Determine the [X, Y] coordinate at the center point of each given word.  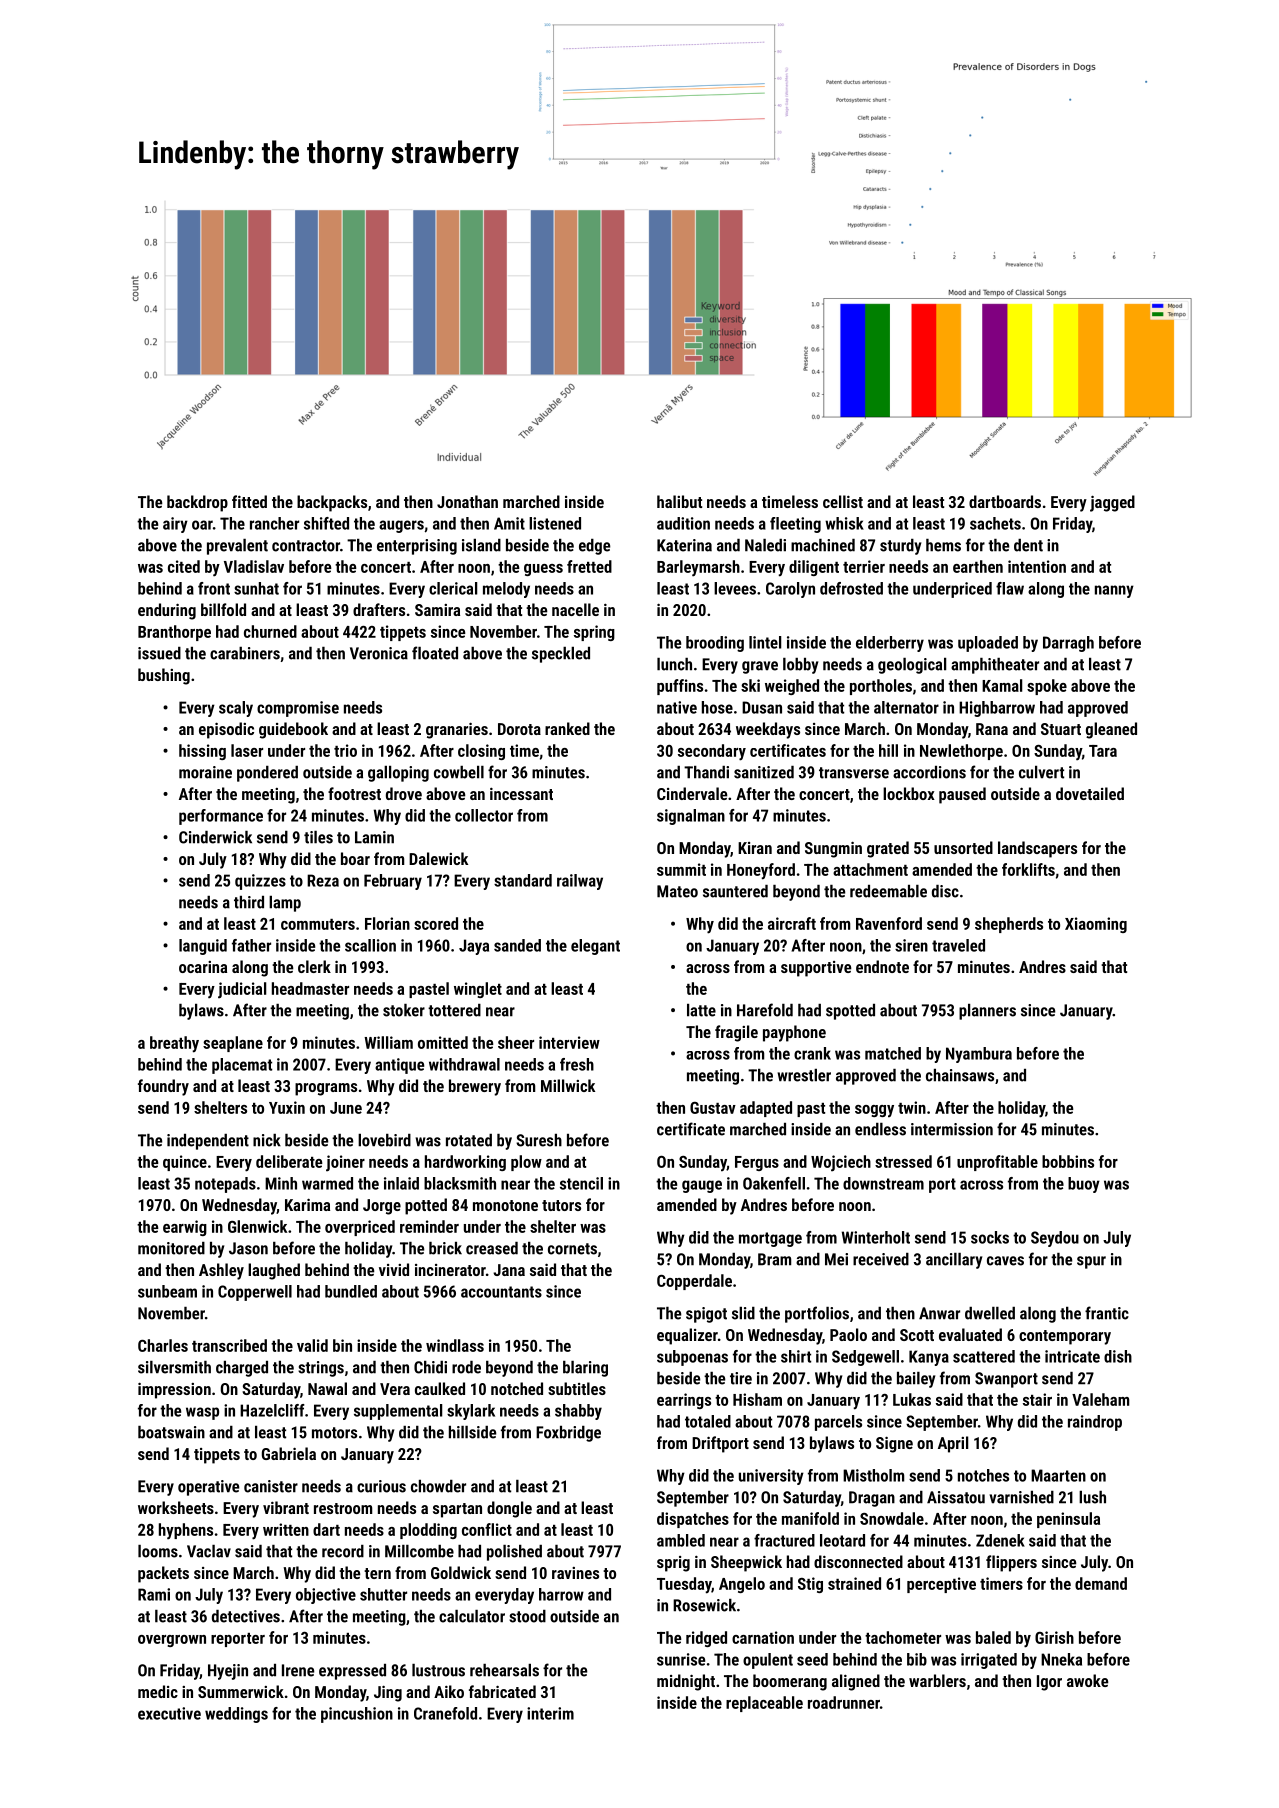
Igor [1049, 1683]
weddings [236, 1715]
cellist [843, 501]
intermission [952, 1129]
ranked [567, 728]
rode [466, 1367]
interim [550, 1713]
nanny [1114, 591]
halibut [679, 501]
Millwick [568, 1085]
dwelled [990, 1313]
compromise [298, 709]
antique [399, 1066]
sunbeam [167, 1291]
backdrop [197, 503]
